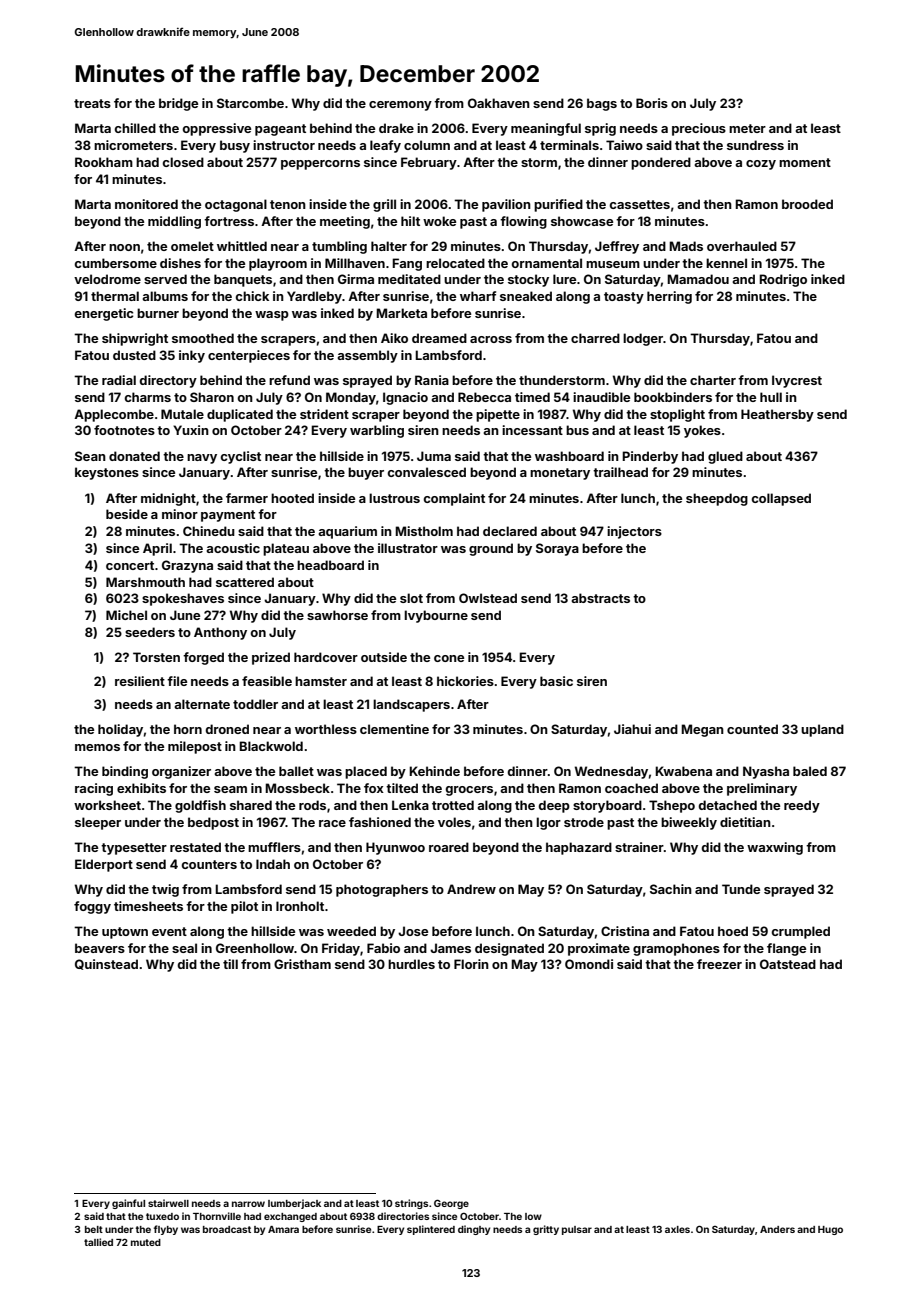  Describe the element at coordinates (434, 456) in the screenshot. I see `Juma` at that location.
